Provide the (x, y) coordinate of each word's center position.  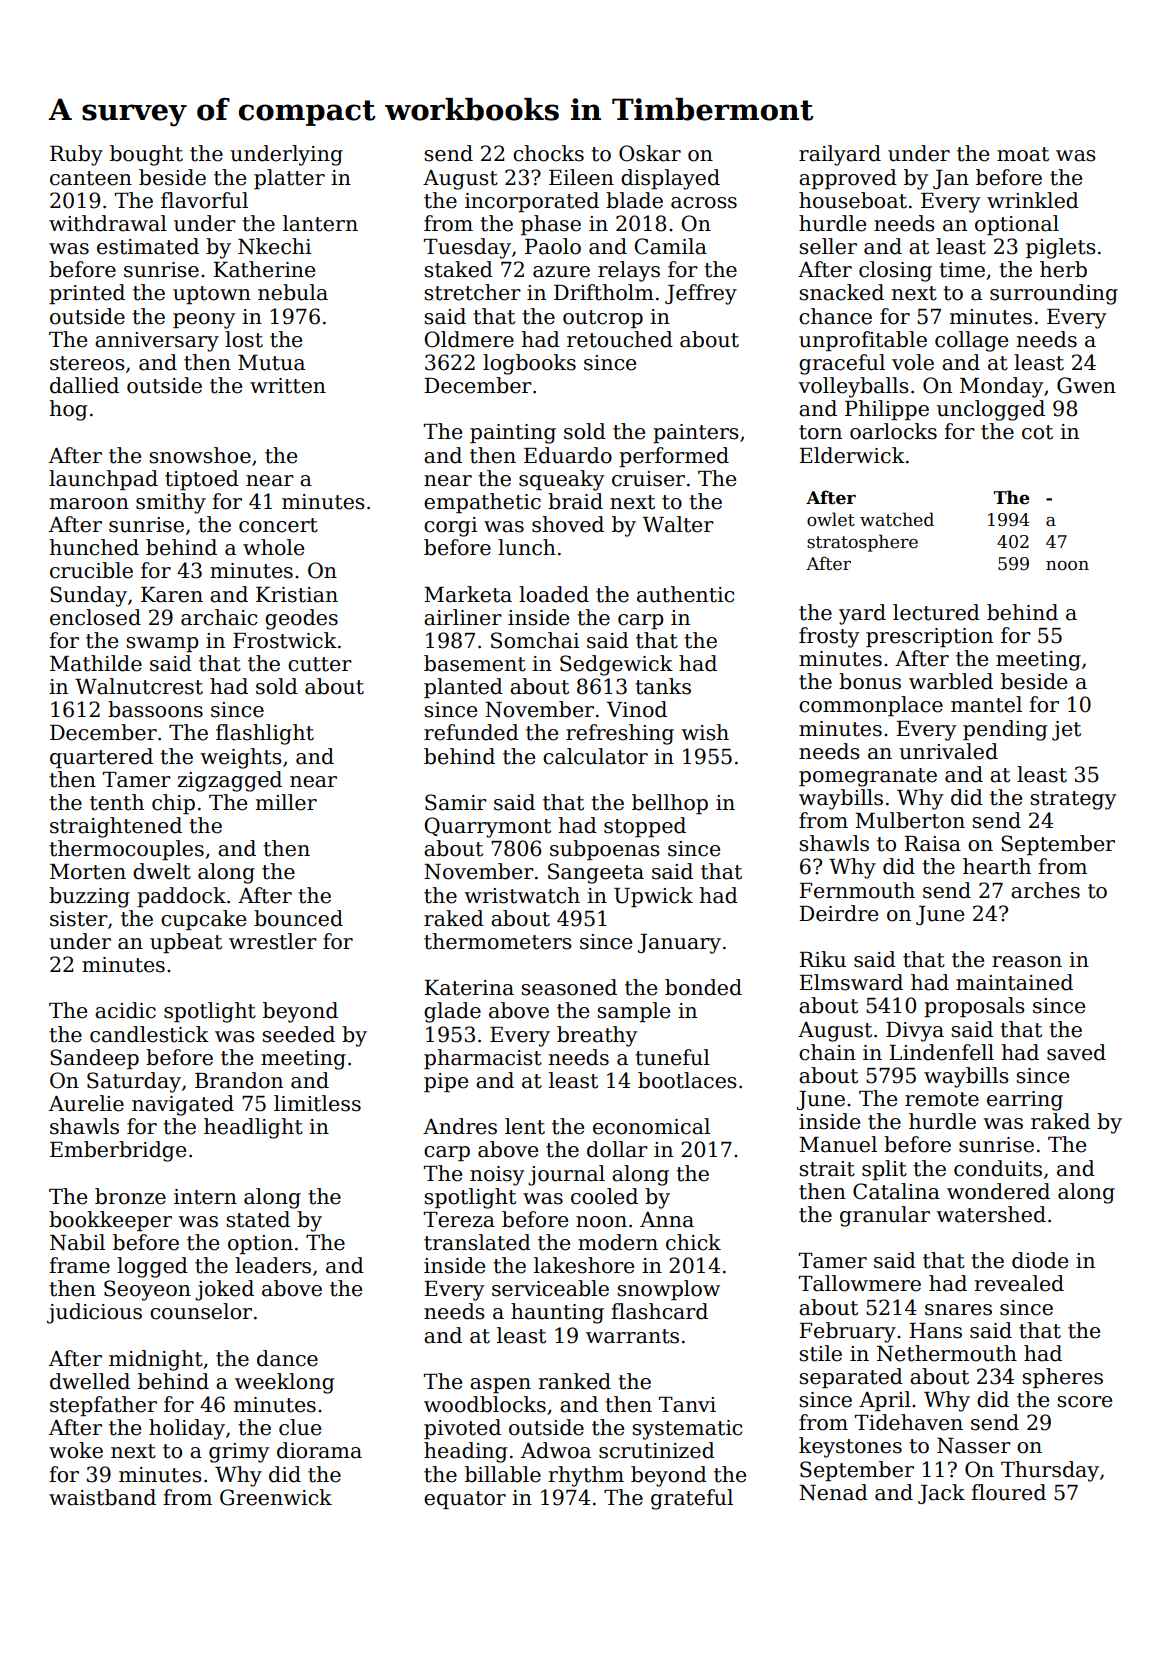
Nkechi (274, 246)
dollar (617, 1149)
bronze (130, 1196)
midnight (156, 1360)
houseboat (853, 200)
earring (1025, 1101)
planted (463, 688)
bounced (298, 918)
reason (1027, 962)
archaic (219, 617)
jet (1066, 731)
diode (1040, 1260)
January (679, 944)
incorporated (532, 202)
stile (820, 1353)
